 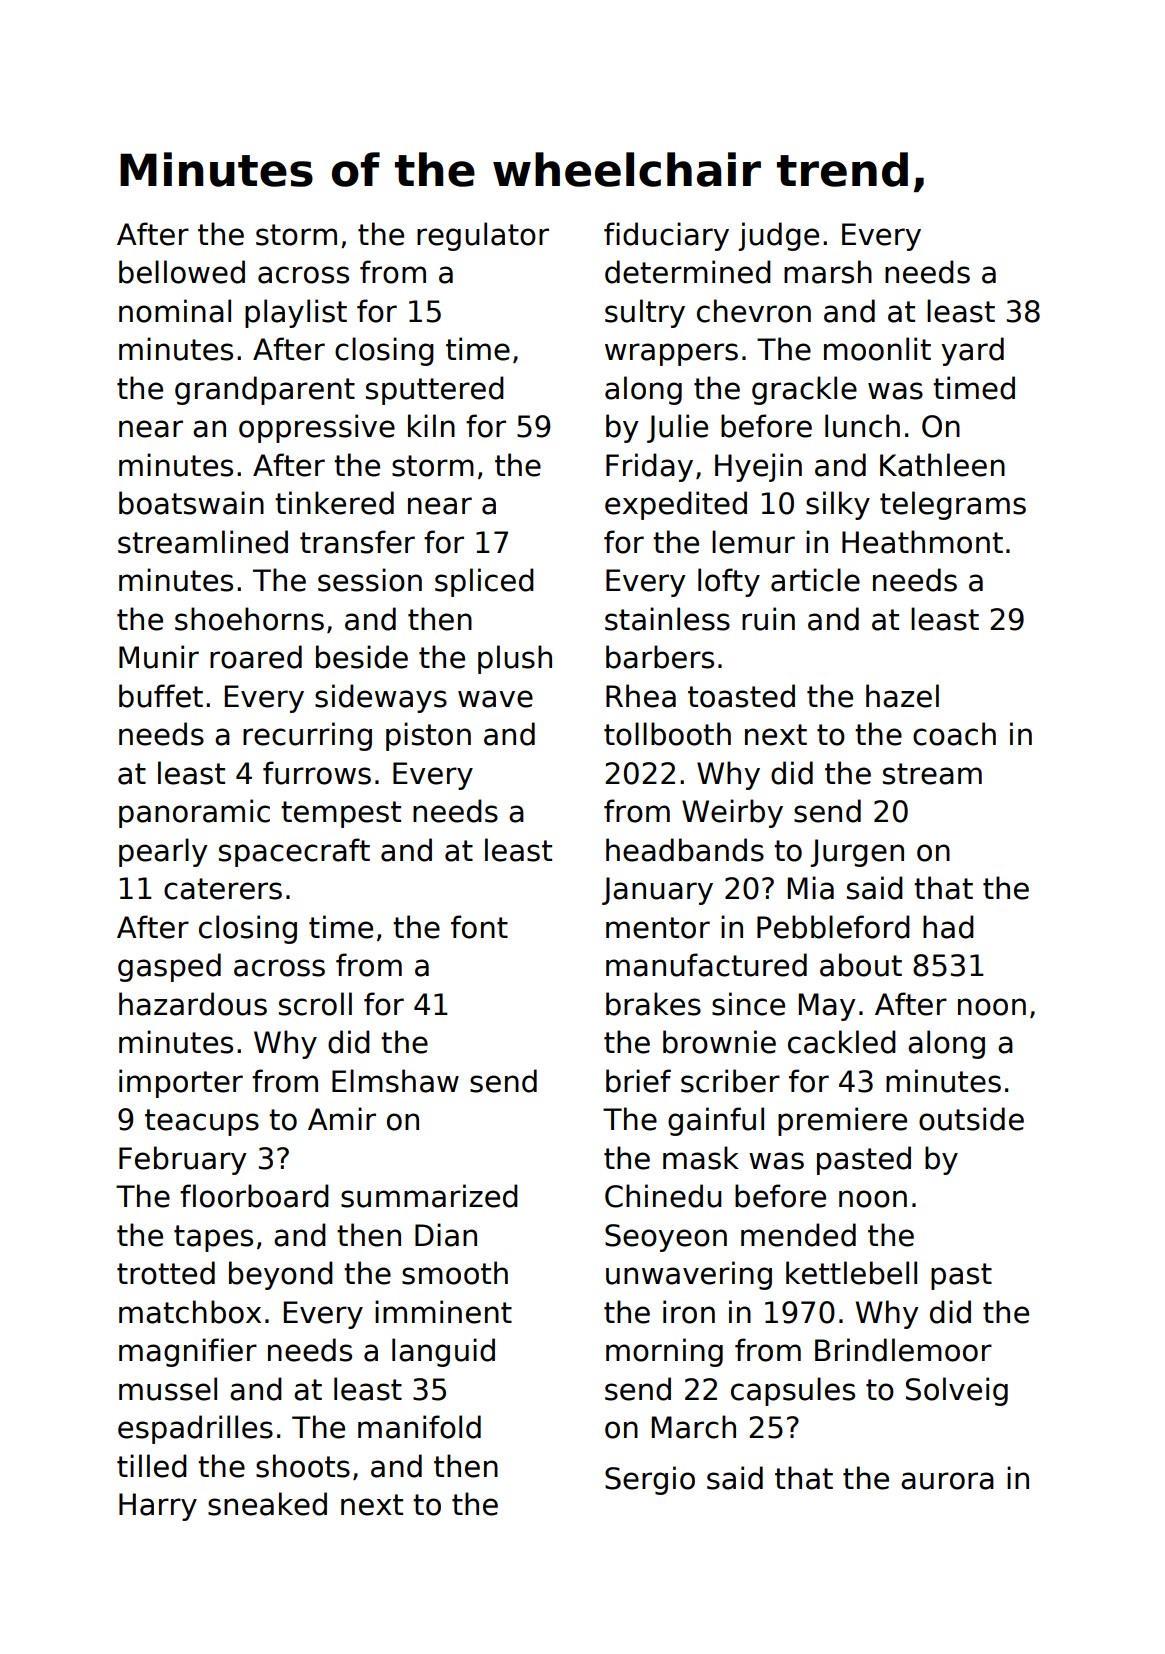 What do you see at coordinates (877, 349) in the page?
I see `moonlit` at bounding box center [877, 349].
